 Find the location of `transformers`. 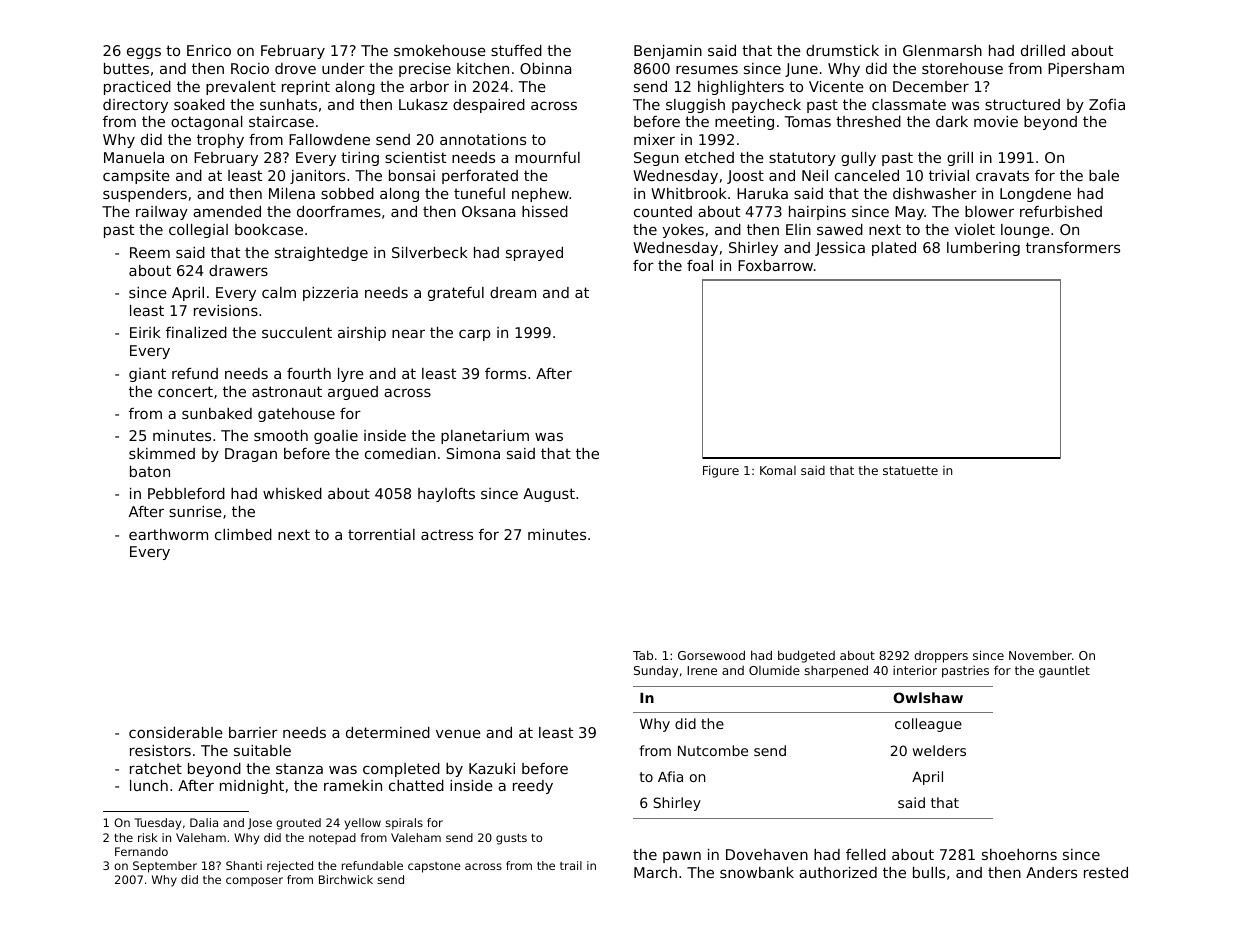

transformers is located at coordinates (1073, 247).
